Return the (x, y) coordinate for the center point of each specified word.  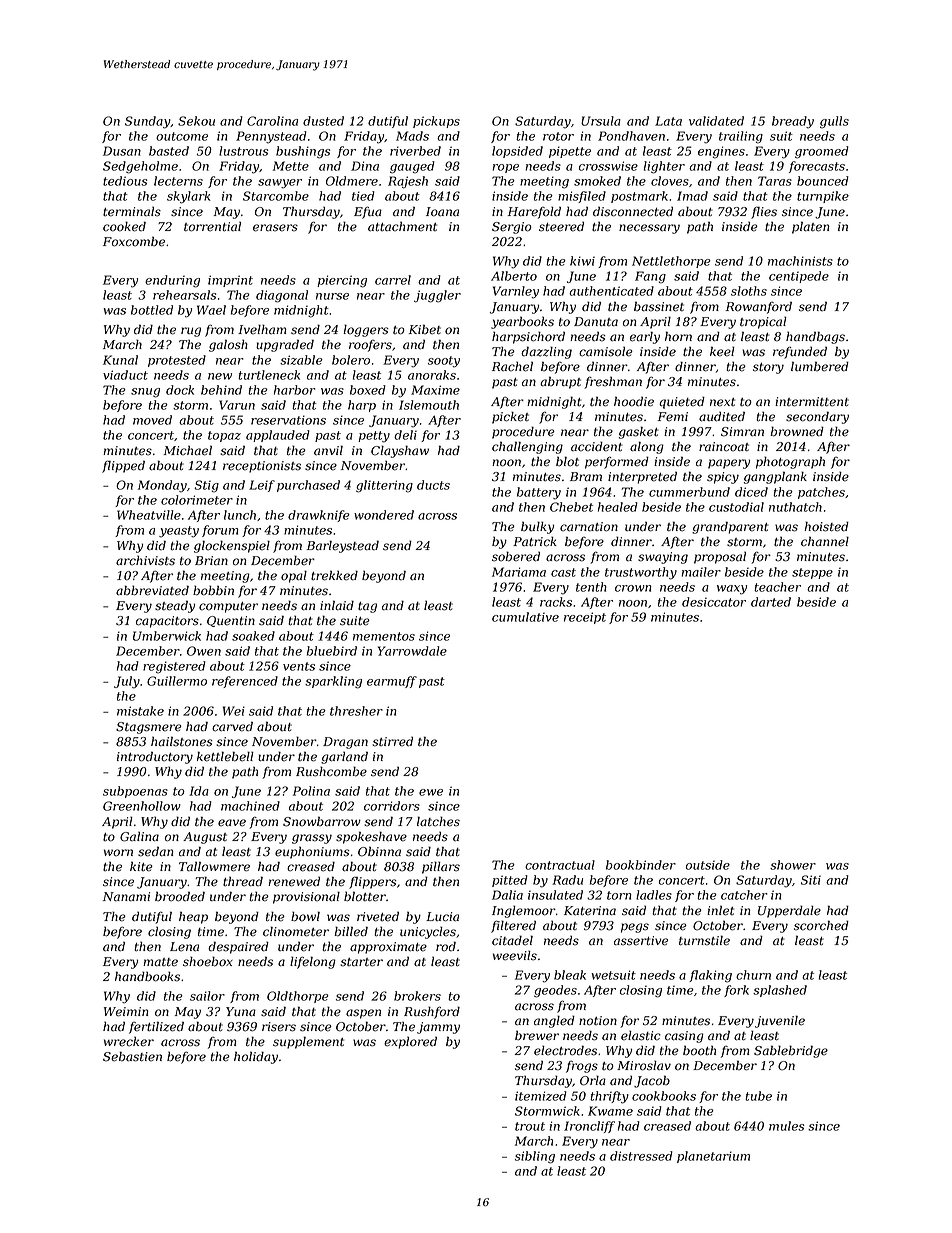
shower (793, 865)
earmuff (392, 682)
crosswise (608, 166)
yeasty (179, 532)
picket (510, 417)
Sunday (147, 122)
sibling (535, 1157)
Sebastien (132, 1056)
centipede (799, 277)
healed (618, 507)
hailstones (182, 741)
